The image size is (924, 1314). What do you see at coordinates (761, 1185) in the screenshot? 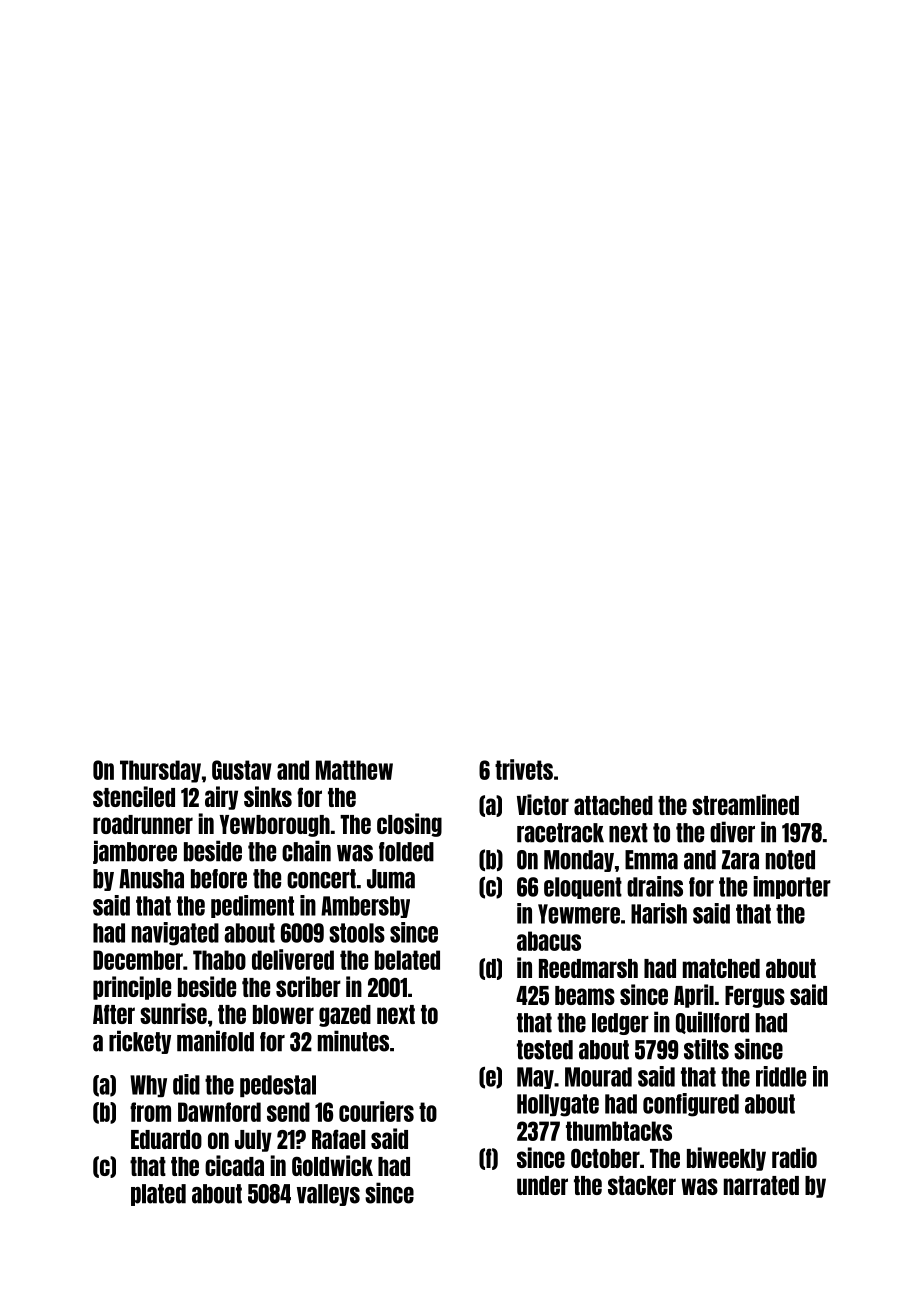
I see `narrated` at bounding box center [761, 1185].
